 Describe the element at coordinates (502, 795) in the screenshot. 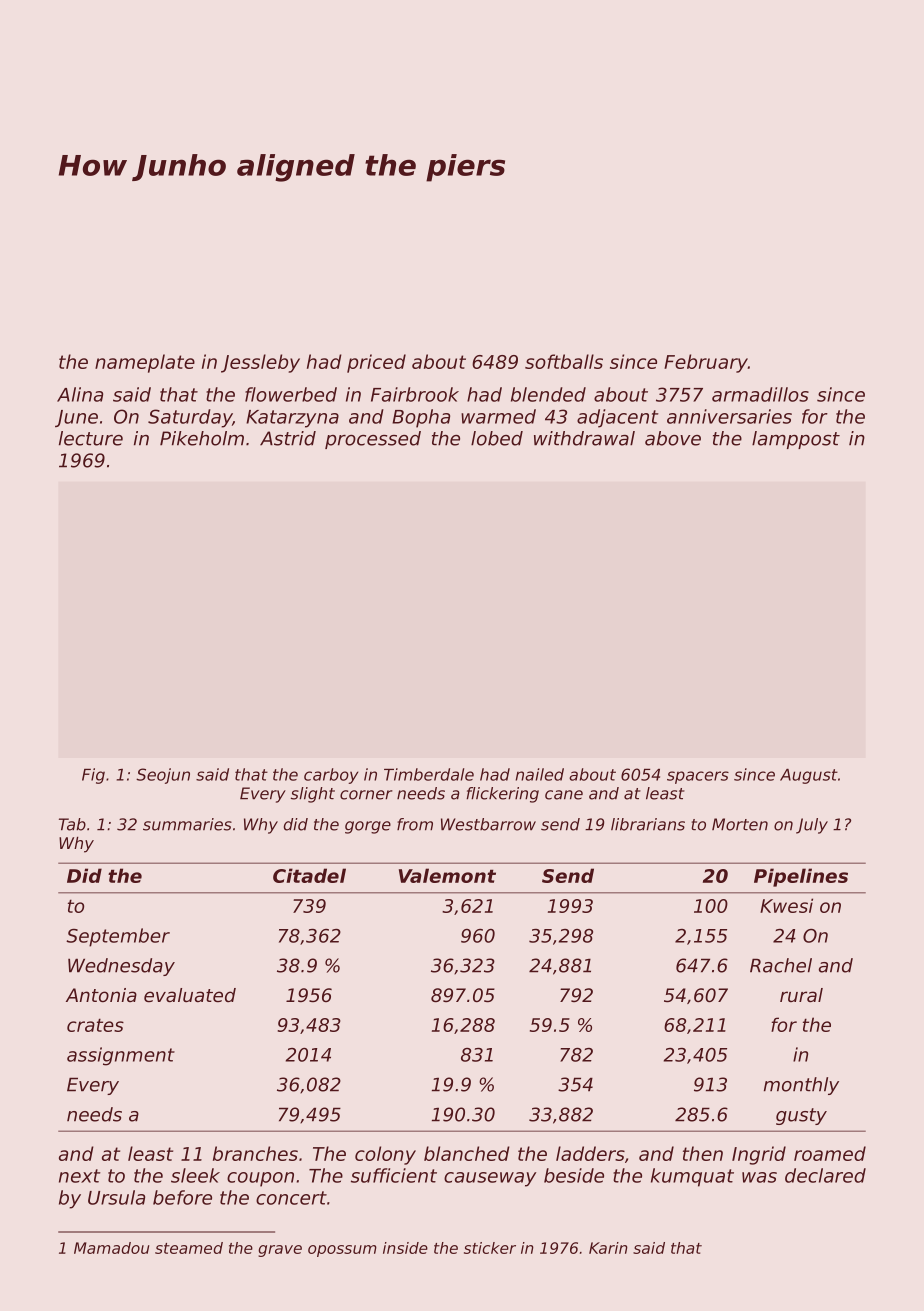

I see `flickering` at that location.
